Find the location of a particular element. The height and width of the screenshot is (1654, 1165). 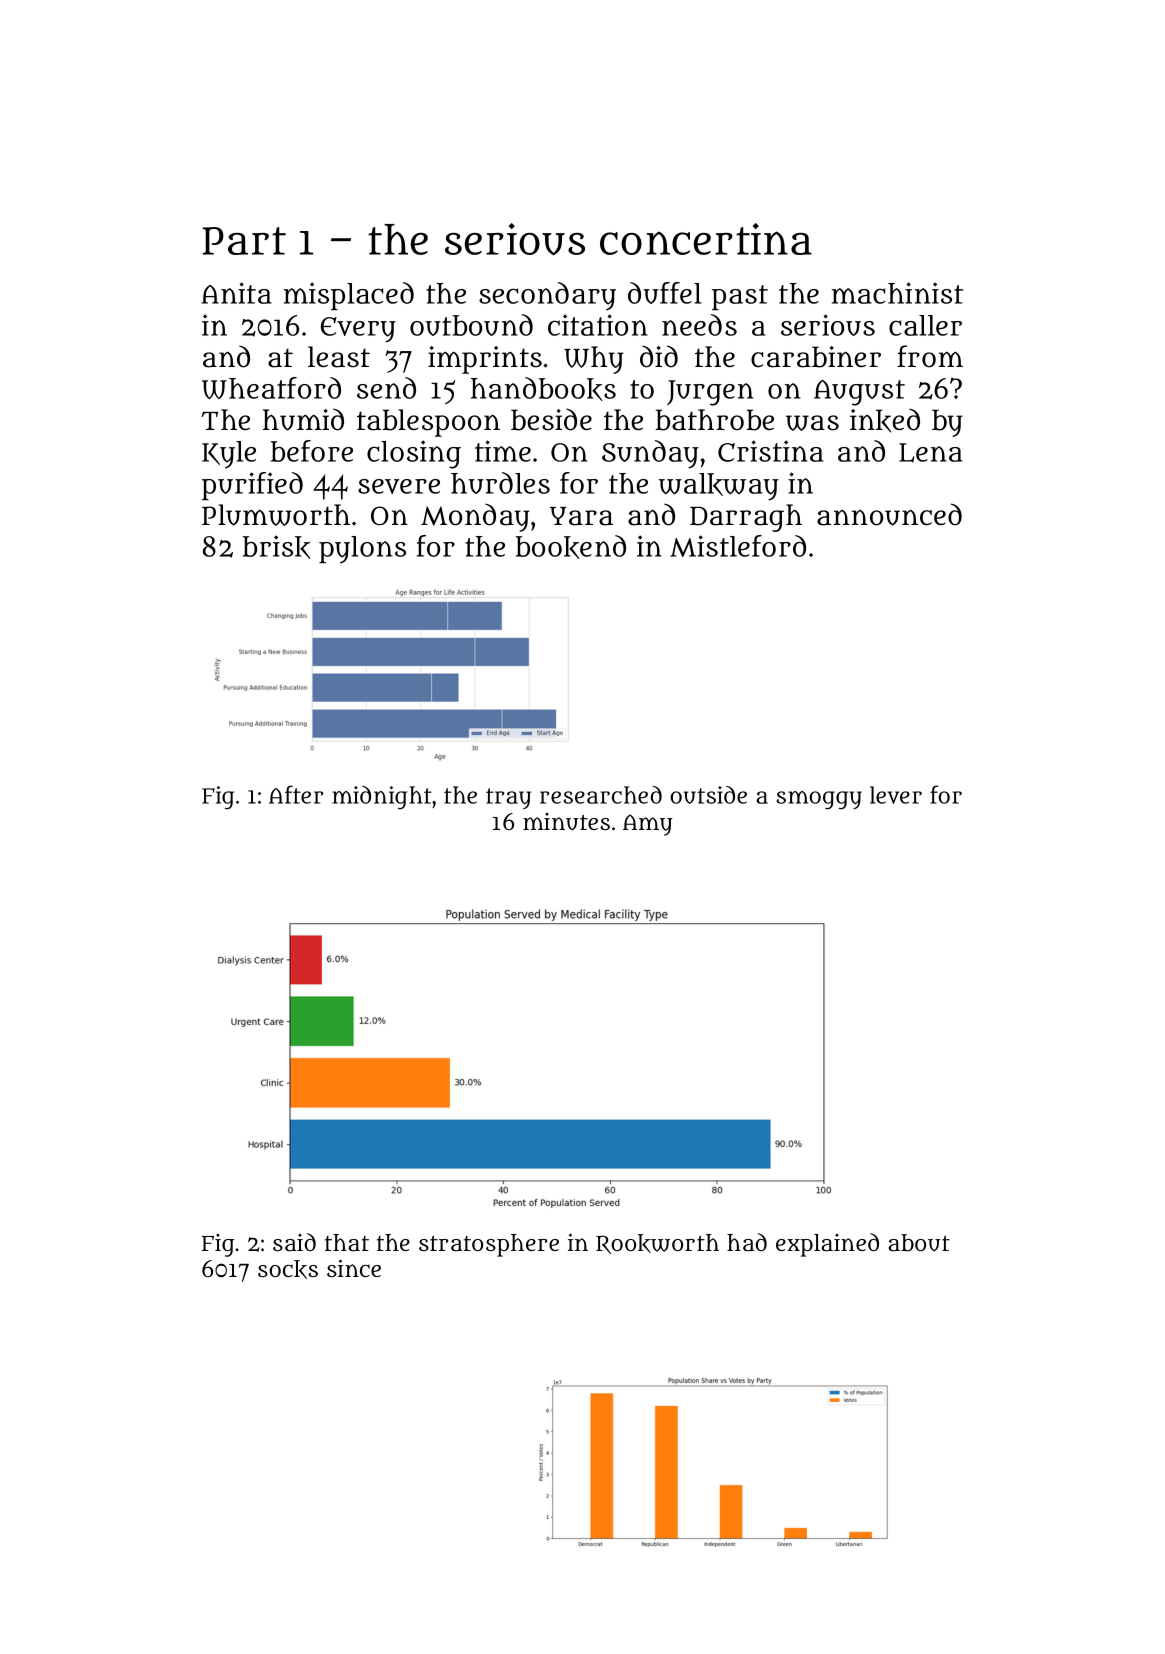

After is located at coordinates (296, 794).
